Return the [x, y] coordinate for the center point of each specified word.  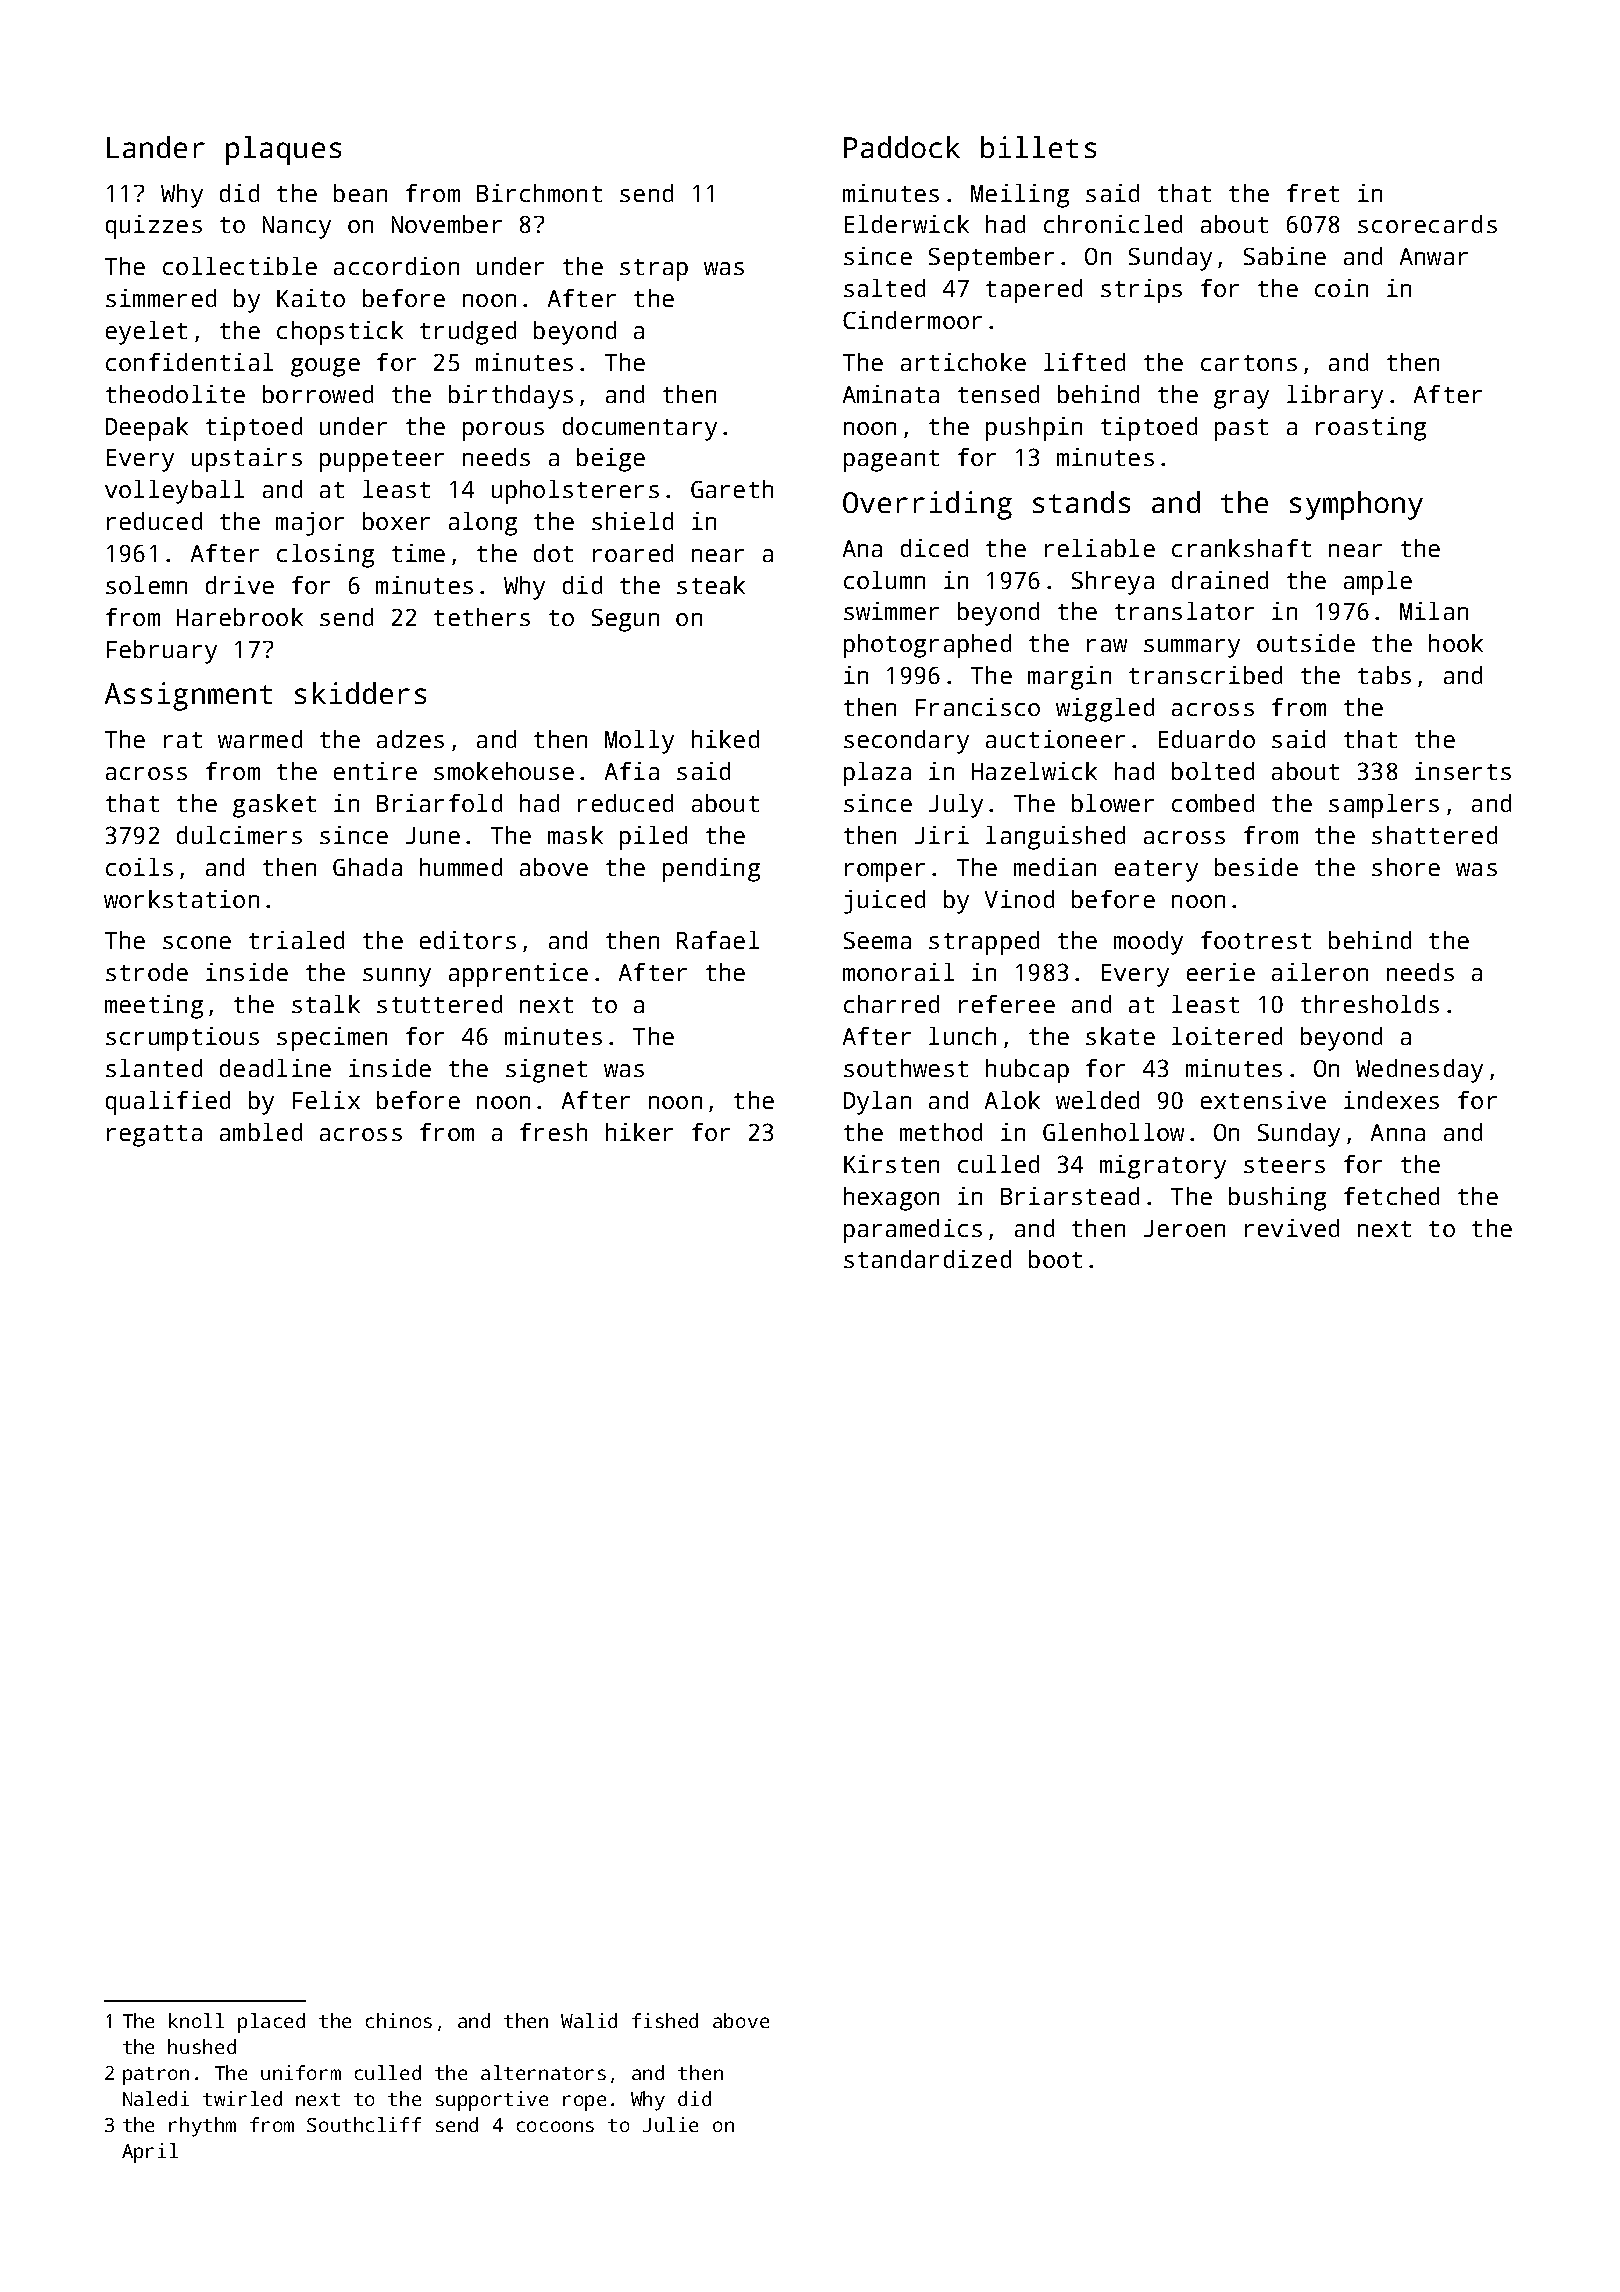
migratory [1163, 1167]
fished [665, 2020]
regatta [154, 1136]
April [150, 2153]
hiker [639, 1132]
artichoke [963, 362]
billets [1038, 147]
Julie [670, 2124]
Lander [156, 147]
